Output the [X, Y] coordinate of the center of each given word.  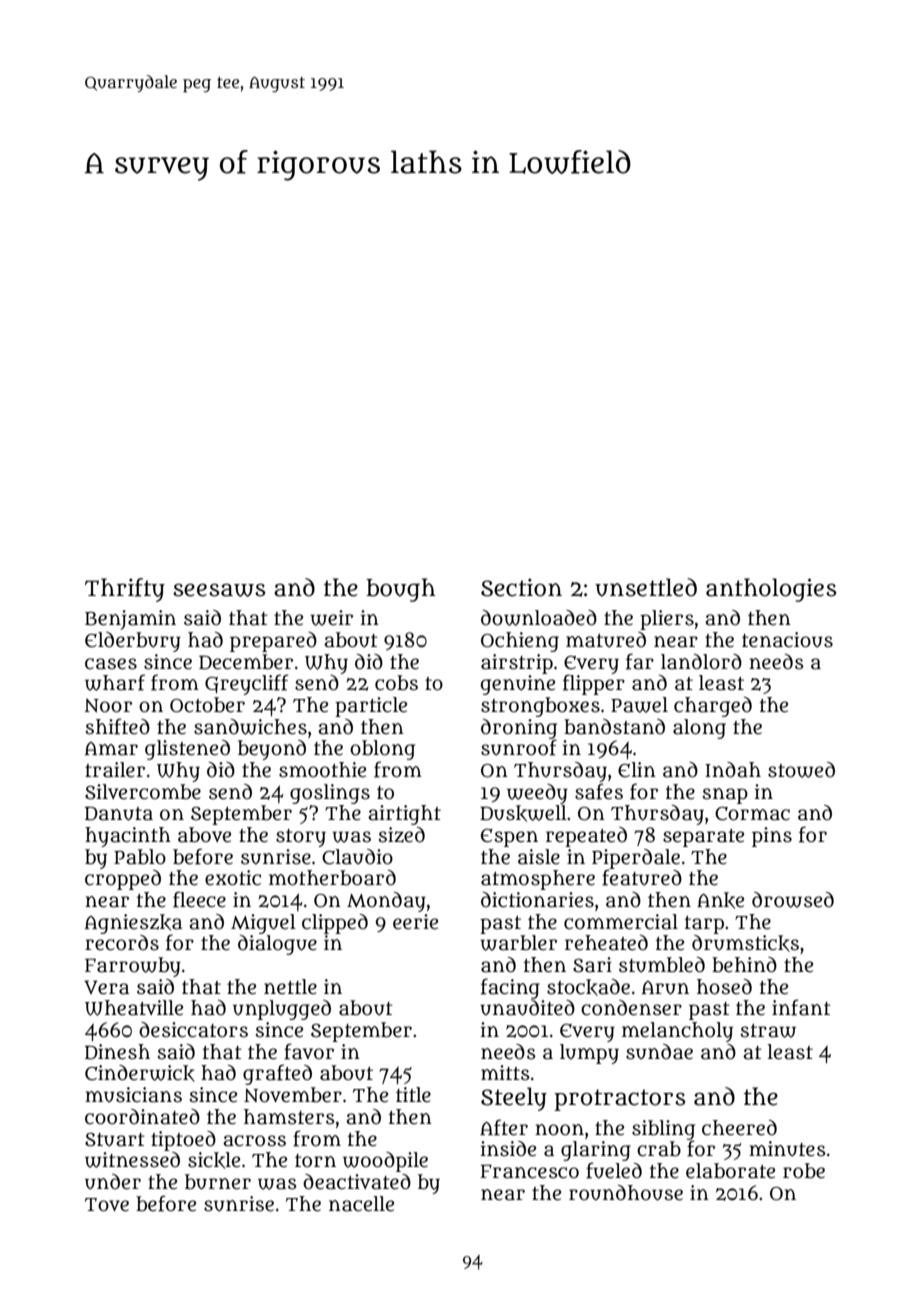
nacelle [361, 1204]
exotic [233, 878]
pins [772, 837]
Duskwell [523, 813]
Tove [107, 1205]
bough [400, 590]
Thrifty [125, 590]
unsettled [646, 587]
